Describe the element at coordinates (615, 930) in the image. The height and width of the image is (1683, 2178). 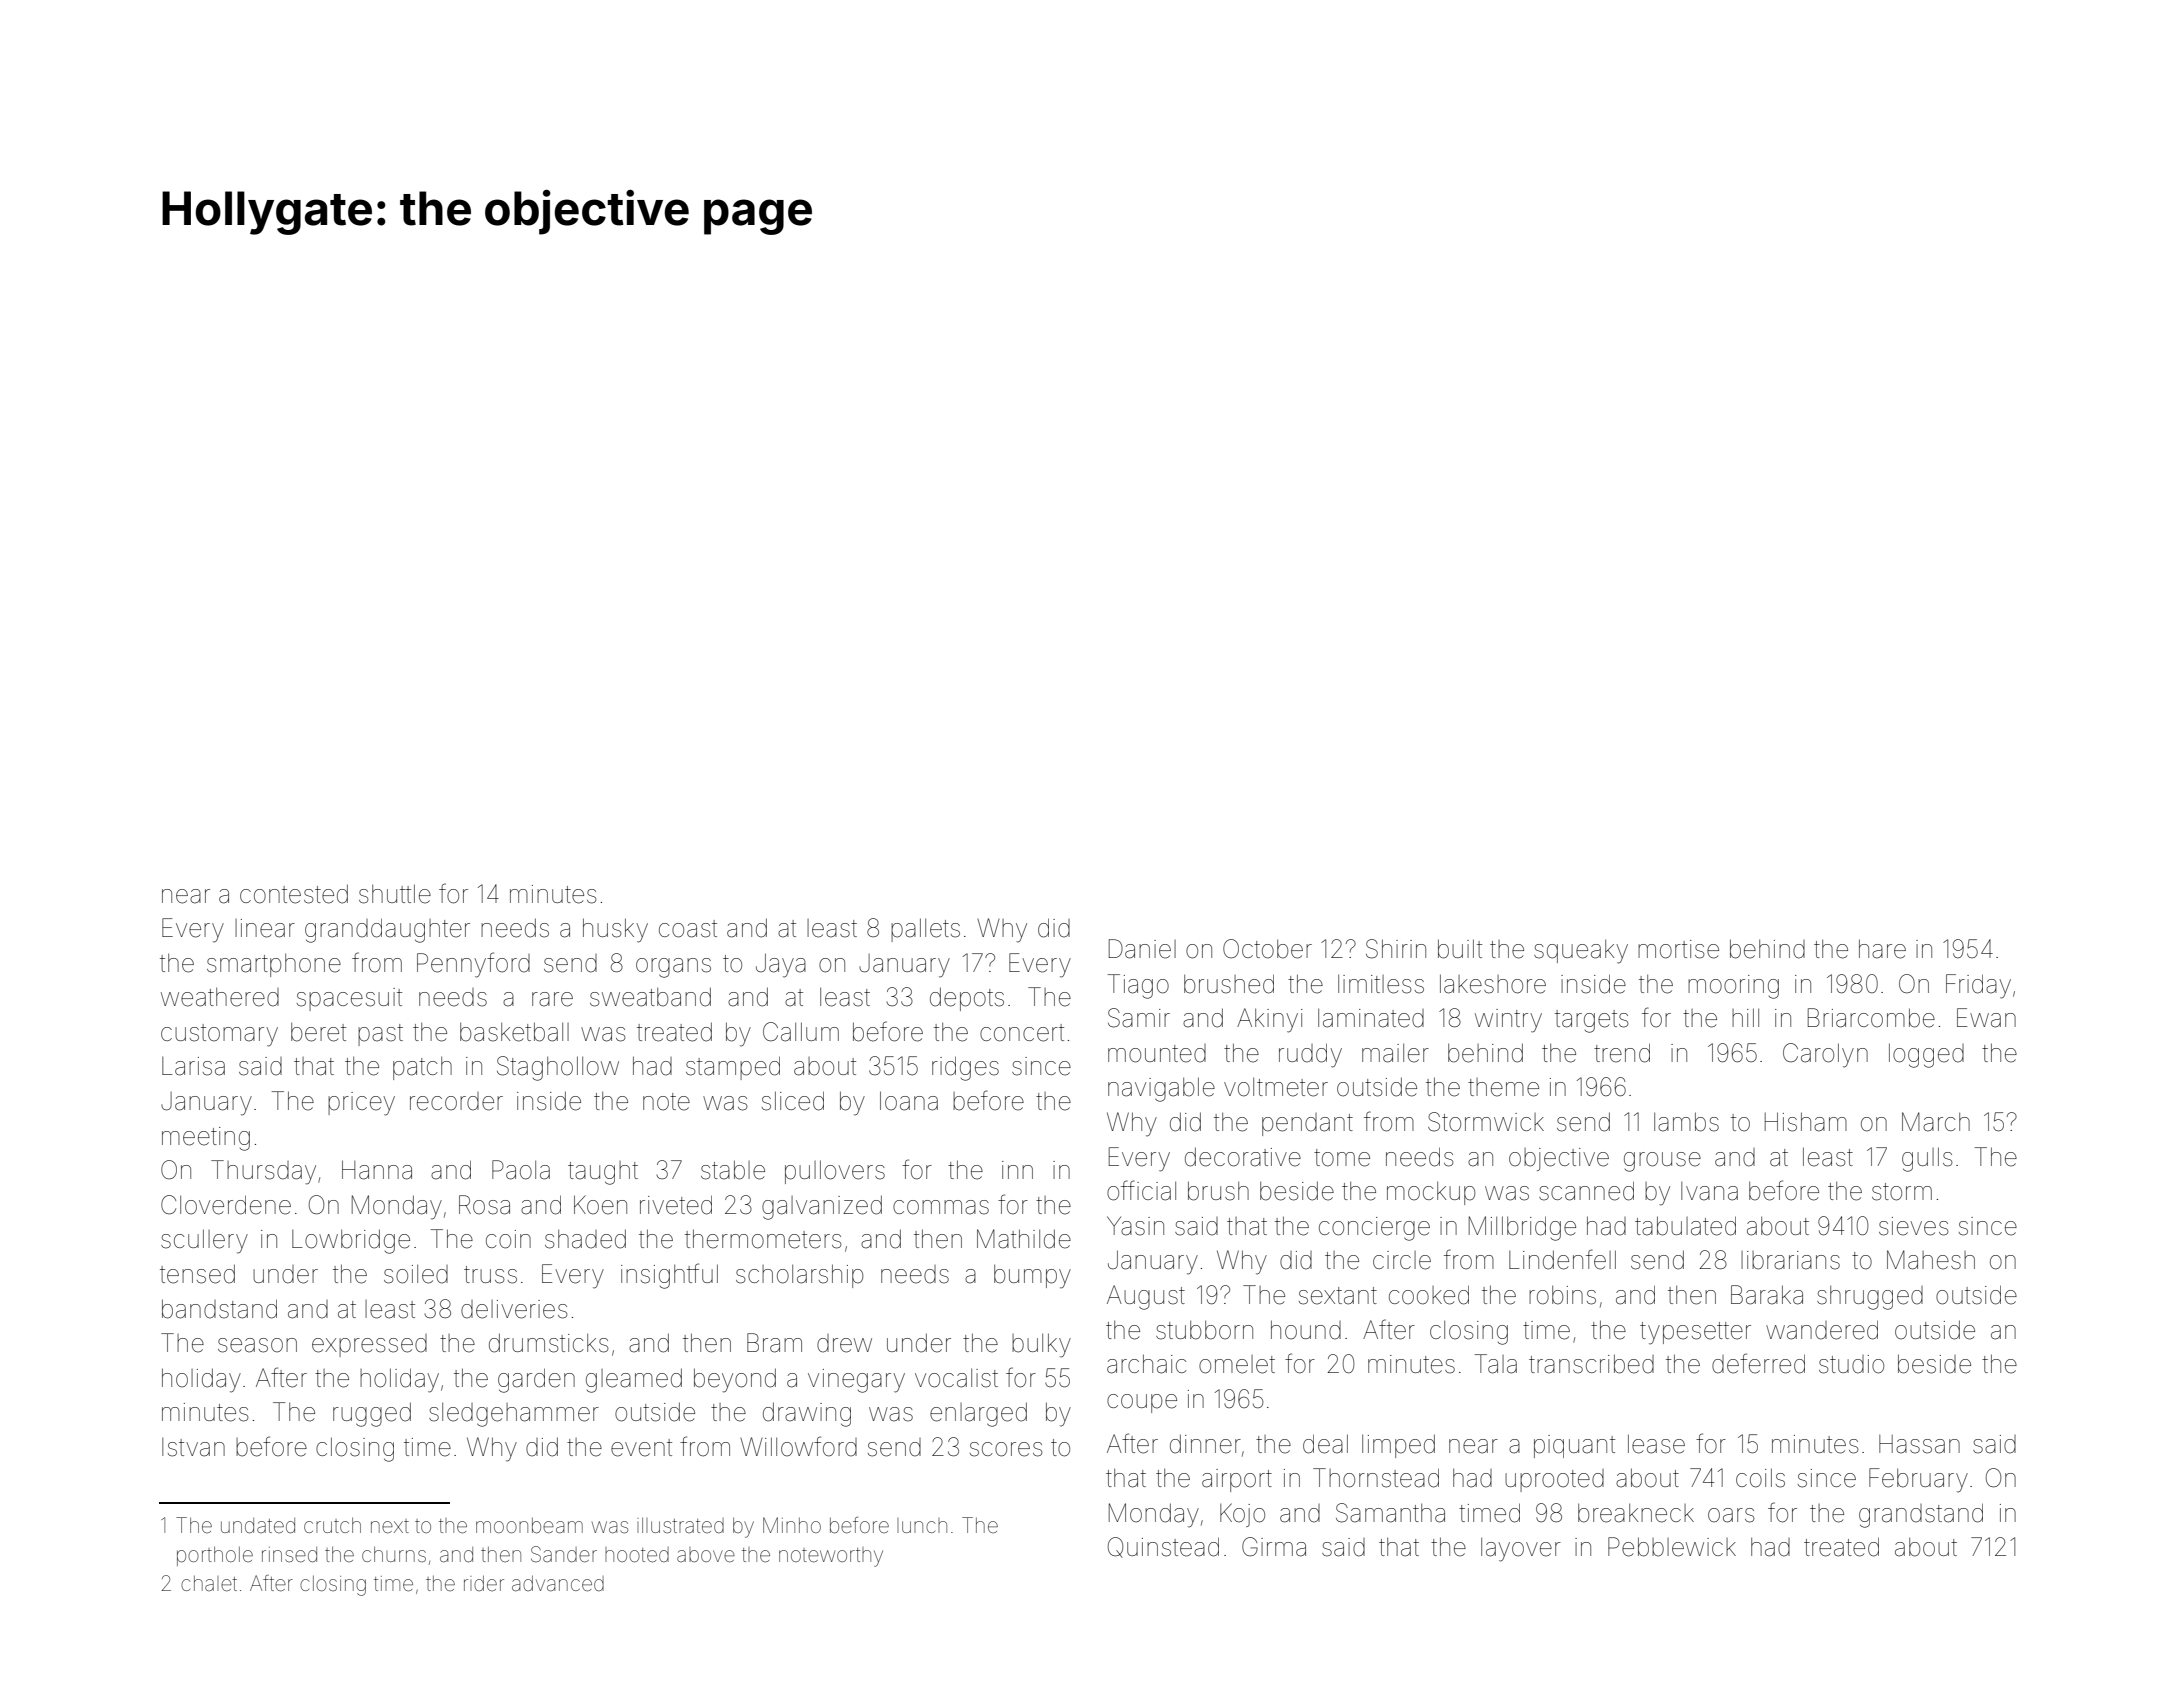
I see `husky` at that location.
